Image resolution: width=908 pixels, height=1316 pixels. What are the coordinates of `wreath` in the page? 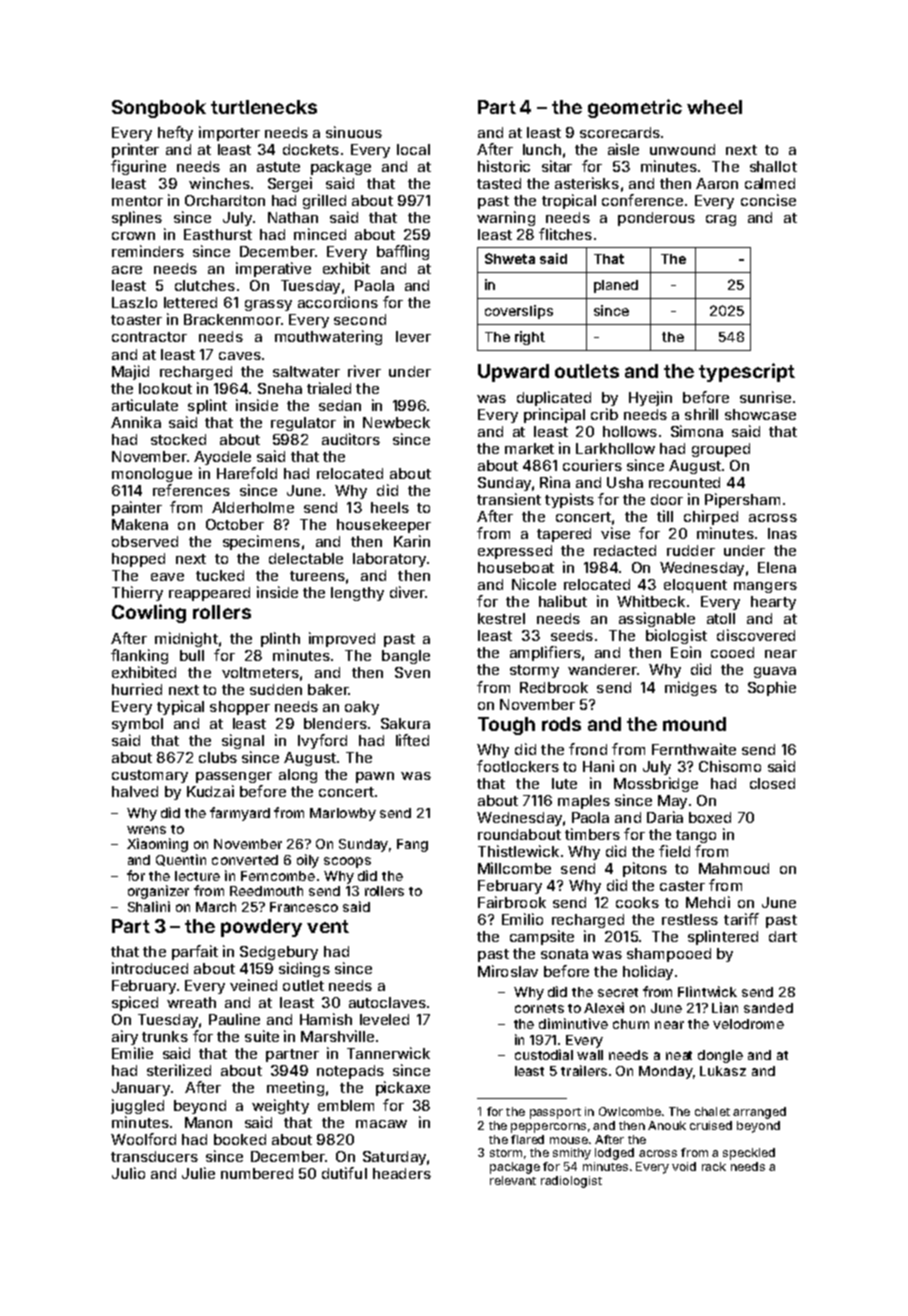 It's located at (191, 1002).
